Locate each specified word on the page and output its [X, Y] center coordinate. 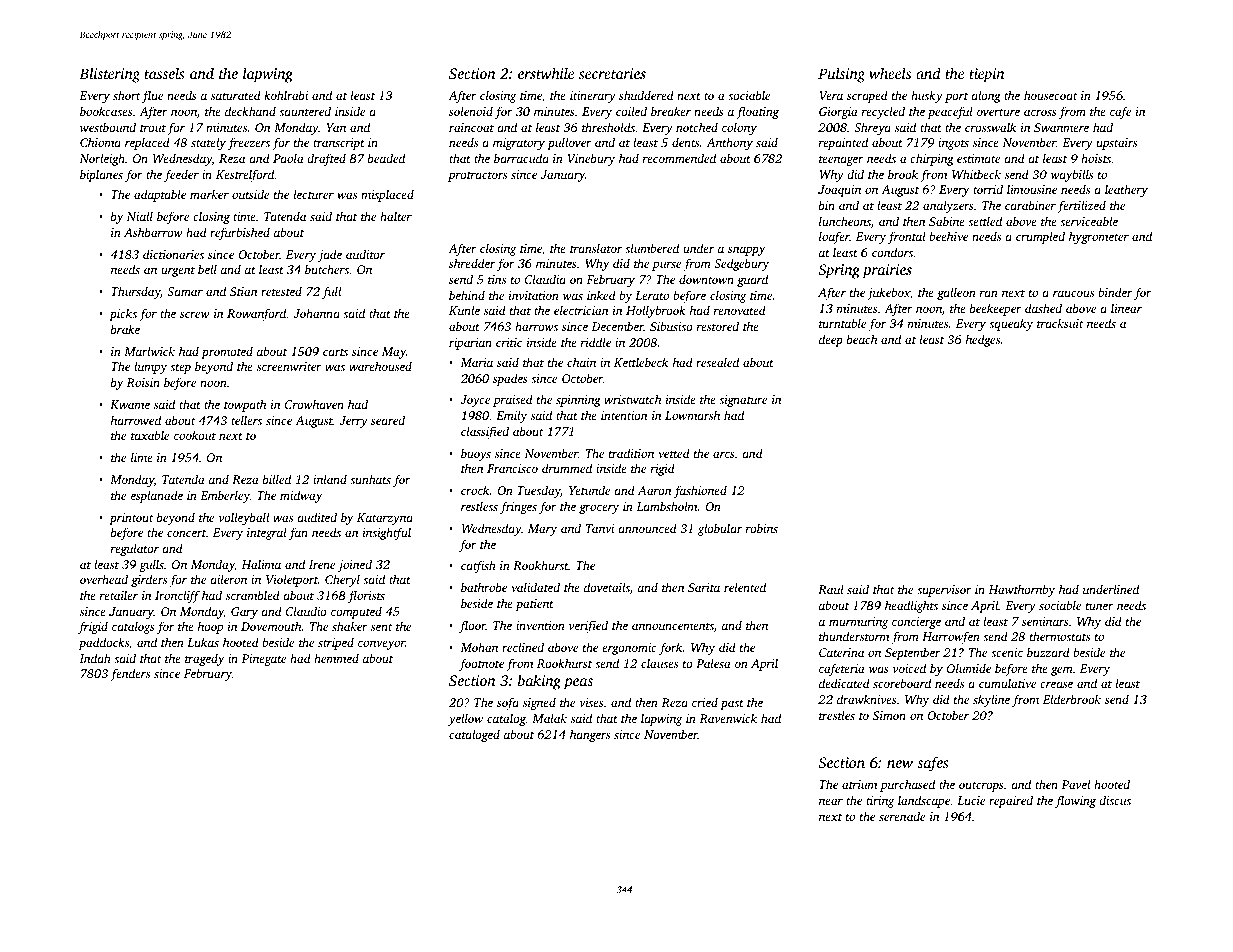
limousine [1032, 189]
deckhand [250, 111]
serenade [902, 816]
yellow [465, 719]
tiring [880, 802]
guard [752, 280]
